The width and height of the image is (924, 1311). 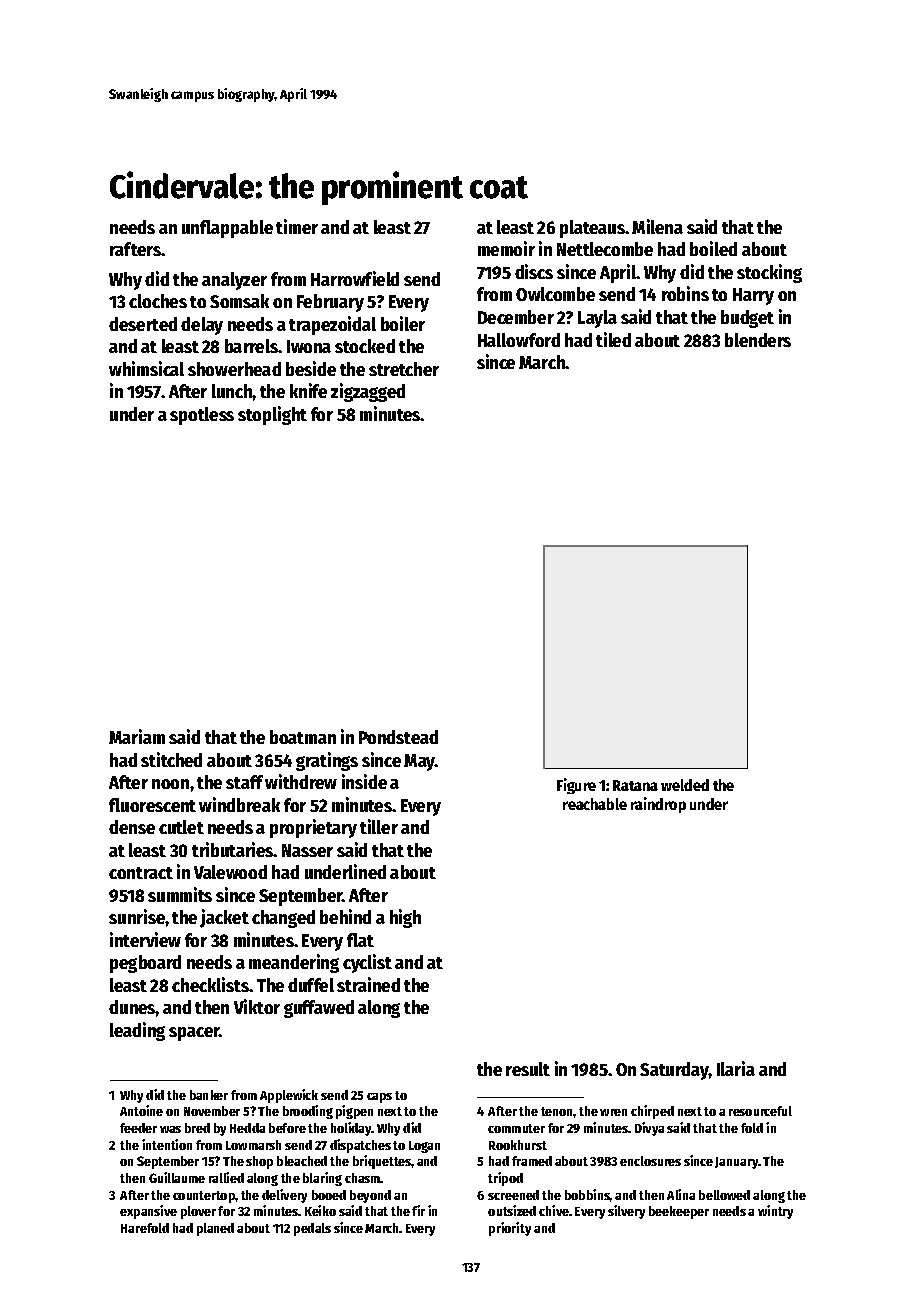 What do you see at coordinates (576, 786) in the image?
I see `Figure` at bounding box center [576, 786].
